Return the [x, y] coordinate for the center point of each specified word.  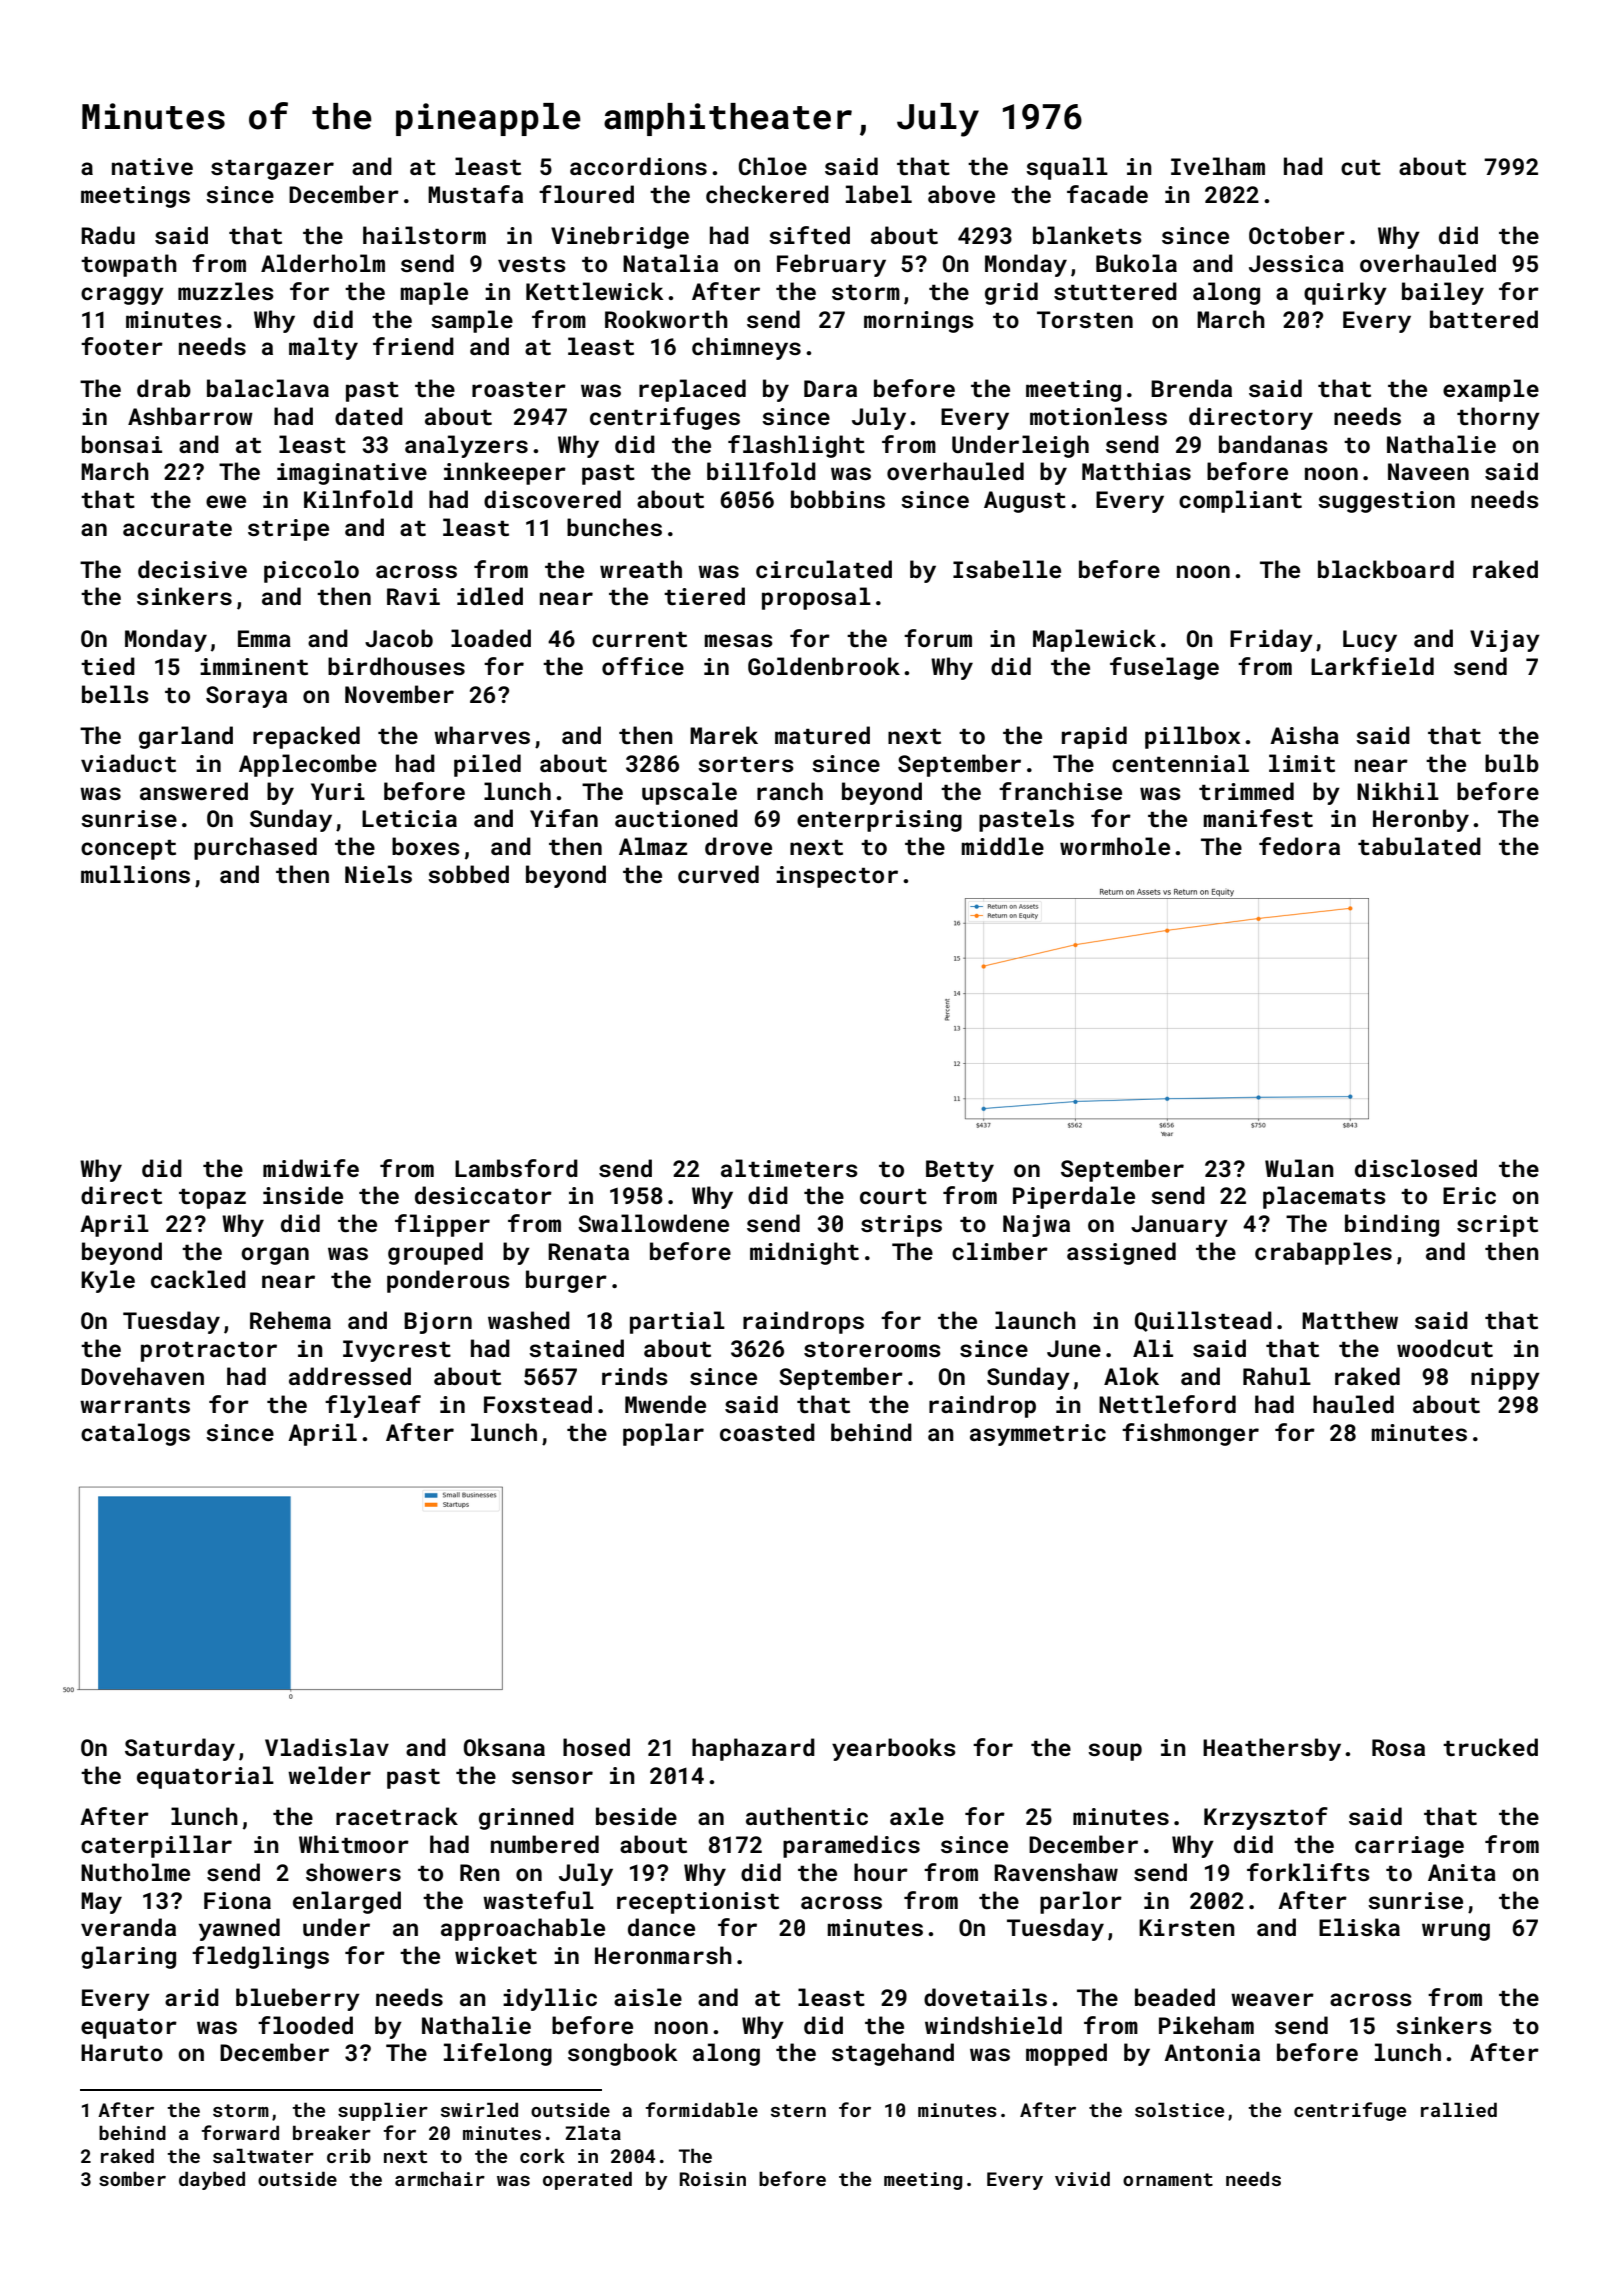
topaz [212, 1199]
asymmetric [1038, 1435]
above [961, 194]
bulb [1512, 763]
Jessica [1296, 263]
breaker [332, 2132]
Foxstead [538, 1404]
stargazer [272, 170]
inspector [837, 877]
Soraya [246, 697]
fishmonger [1190, 1434]
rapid [1094, 737]
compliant [1240, 501]
